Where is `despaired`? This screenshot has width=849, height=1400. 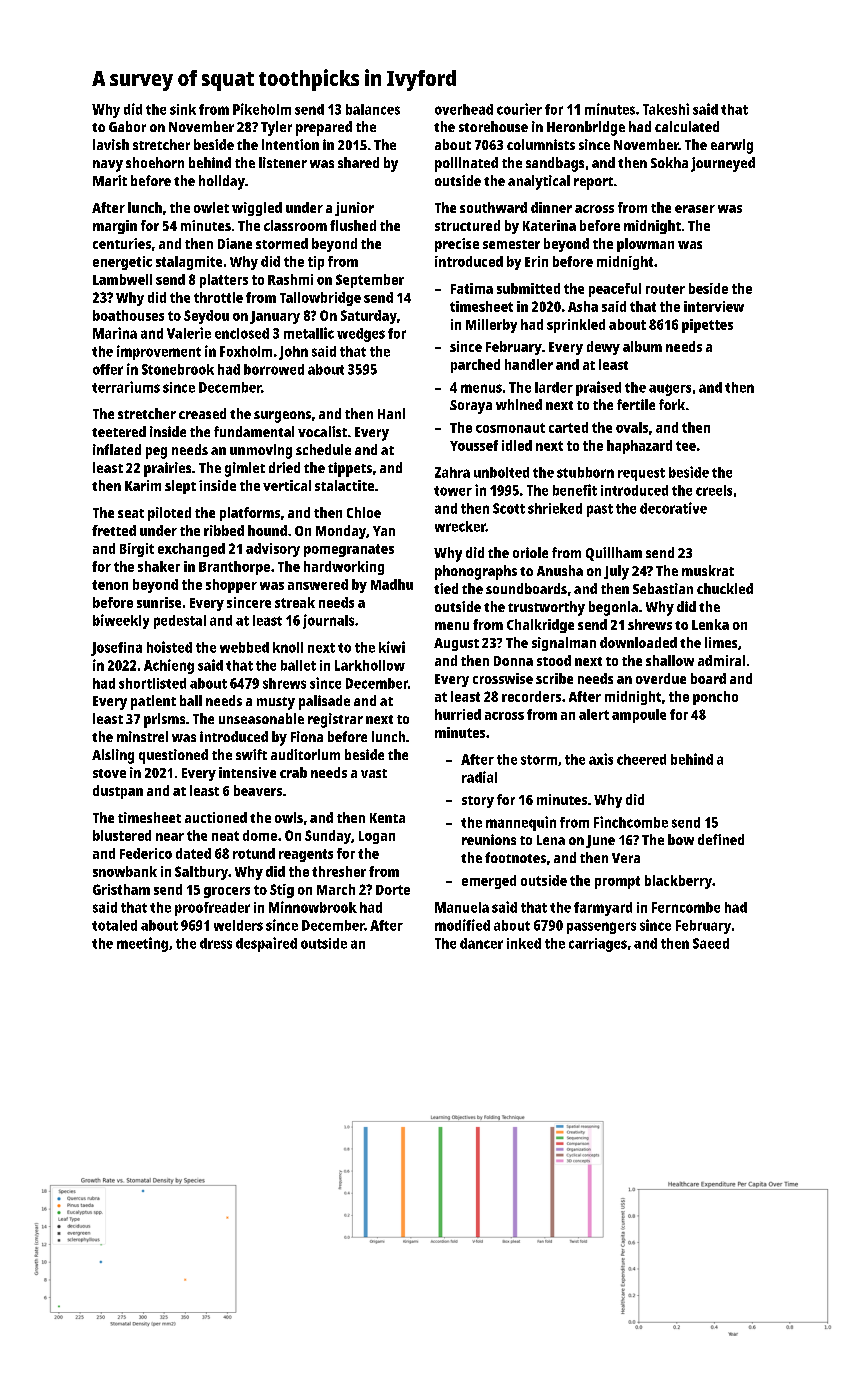
despaired is located at coordinates (266, 944).
